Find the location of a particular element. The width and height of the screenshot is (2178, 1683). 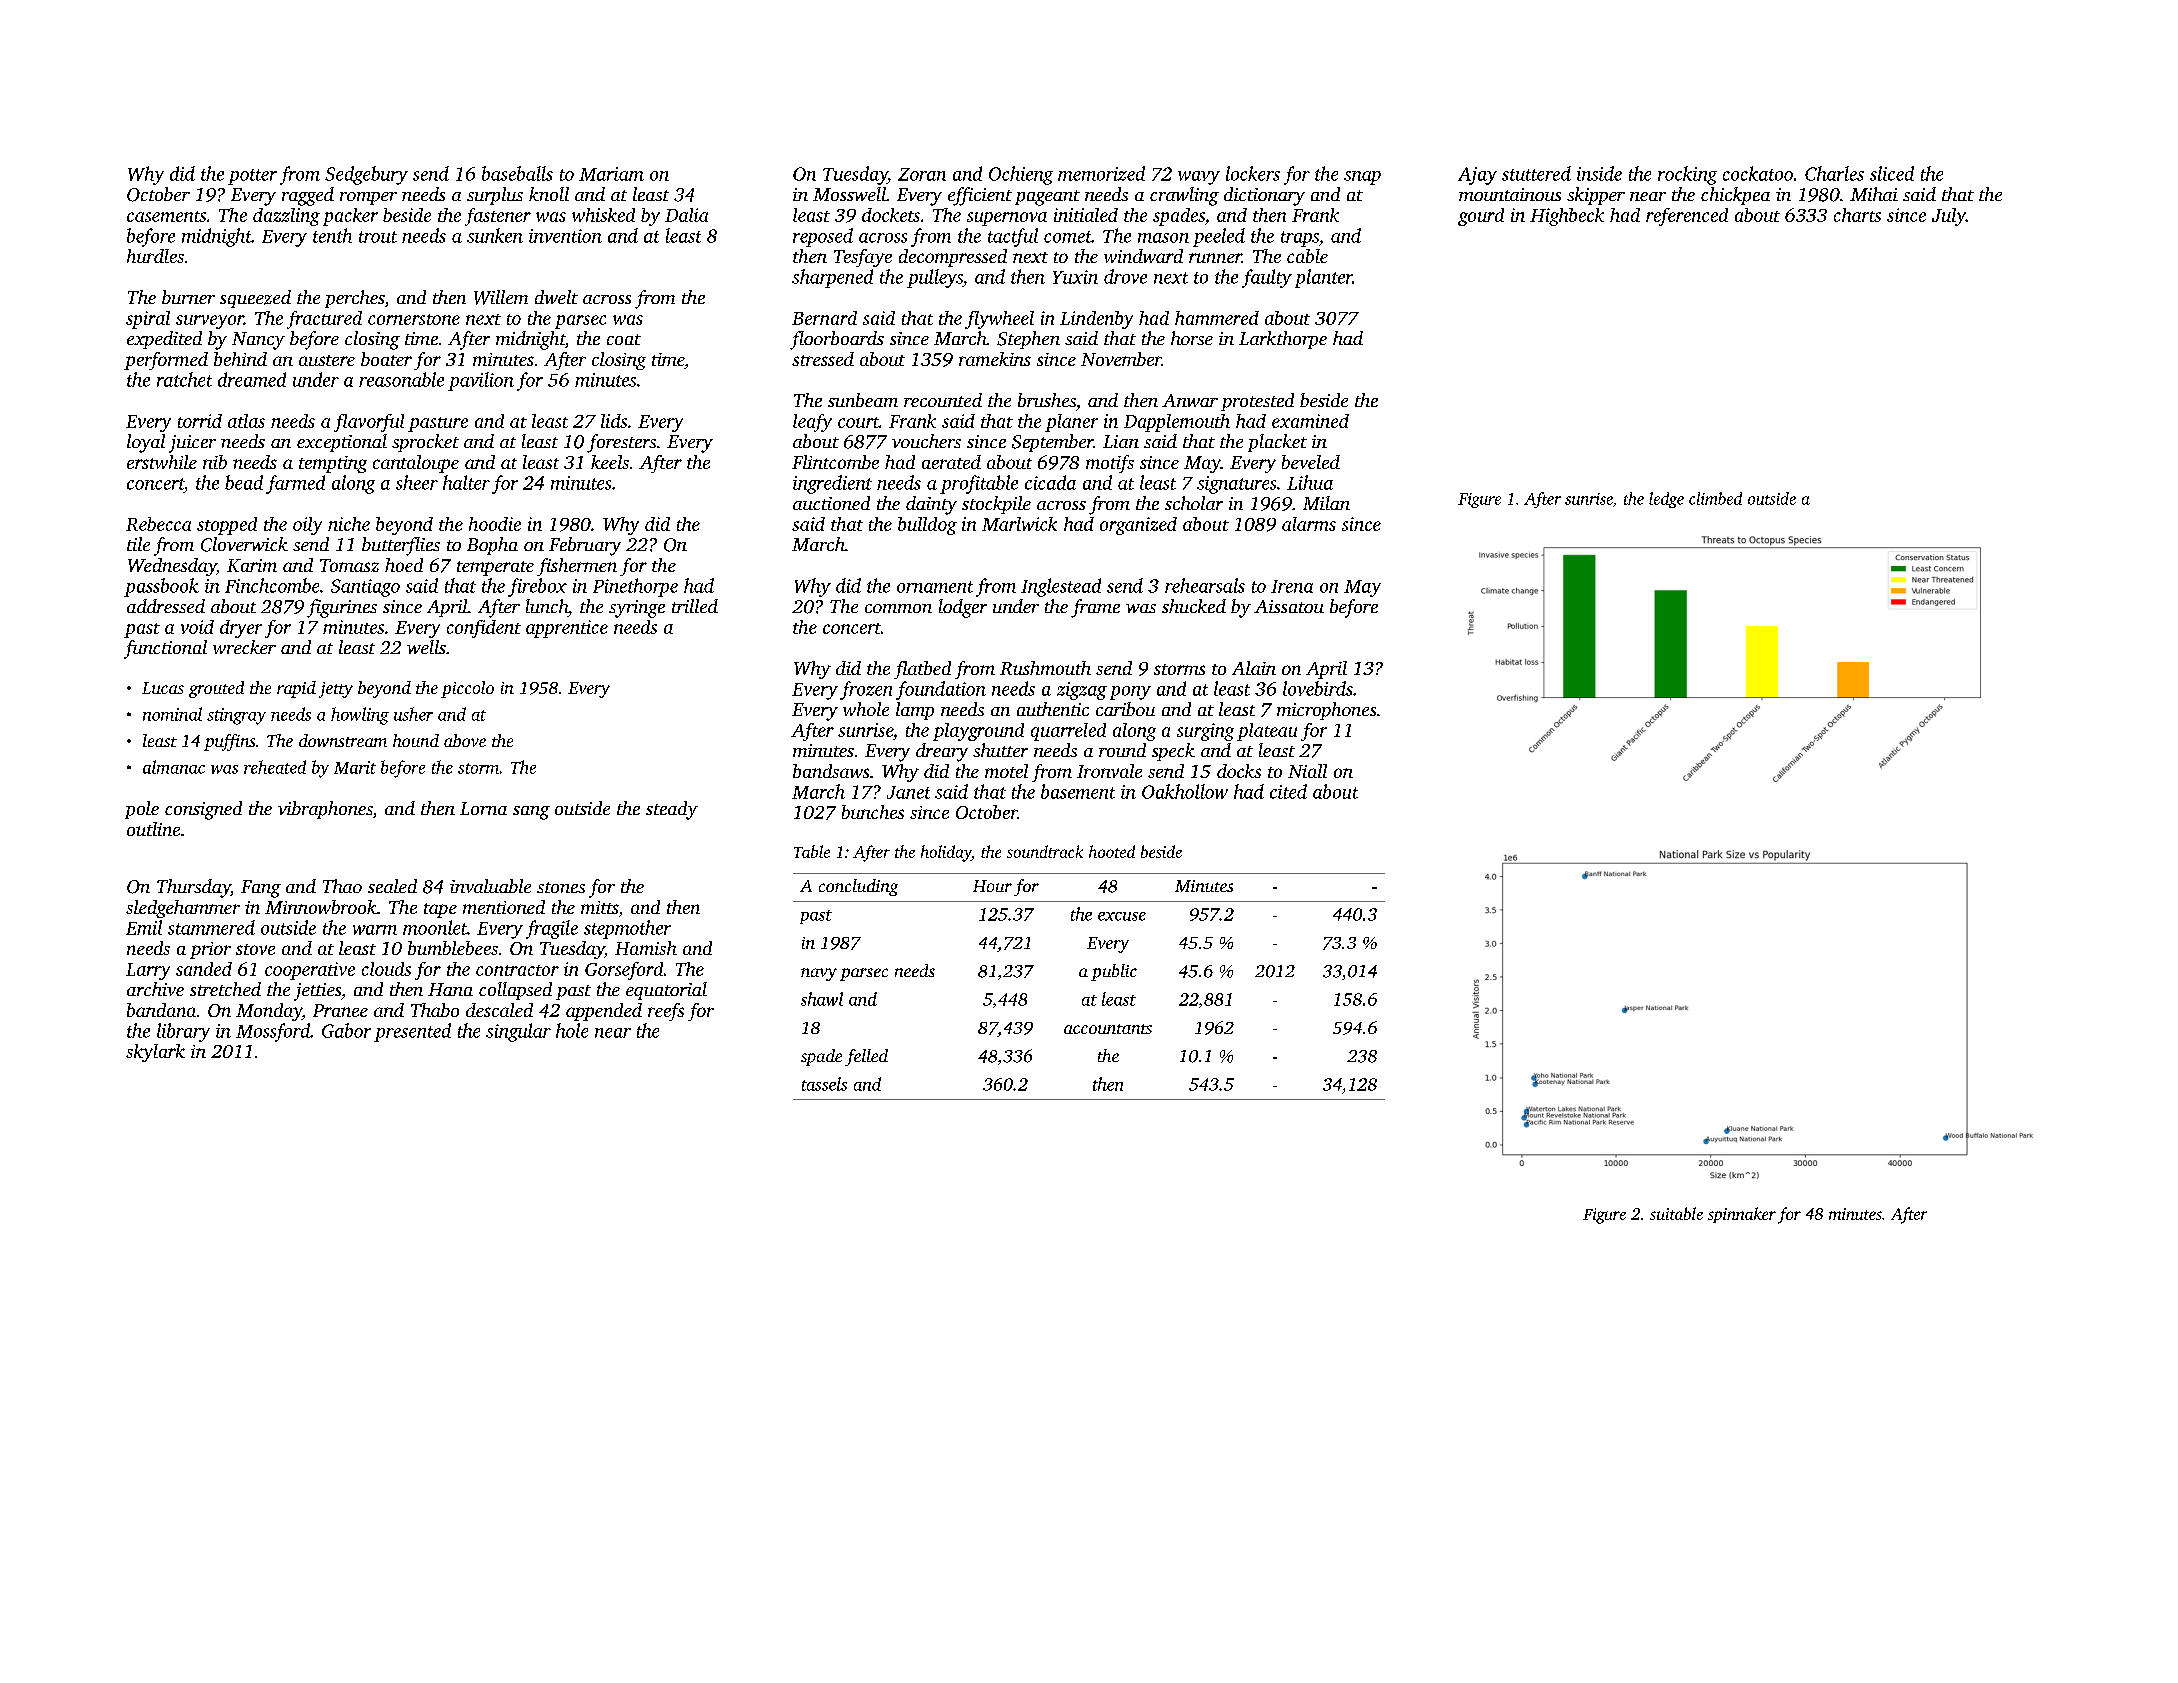

cited is located at coordinates (1288, 791).
